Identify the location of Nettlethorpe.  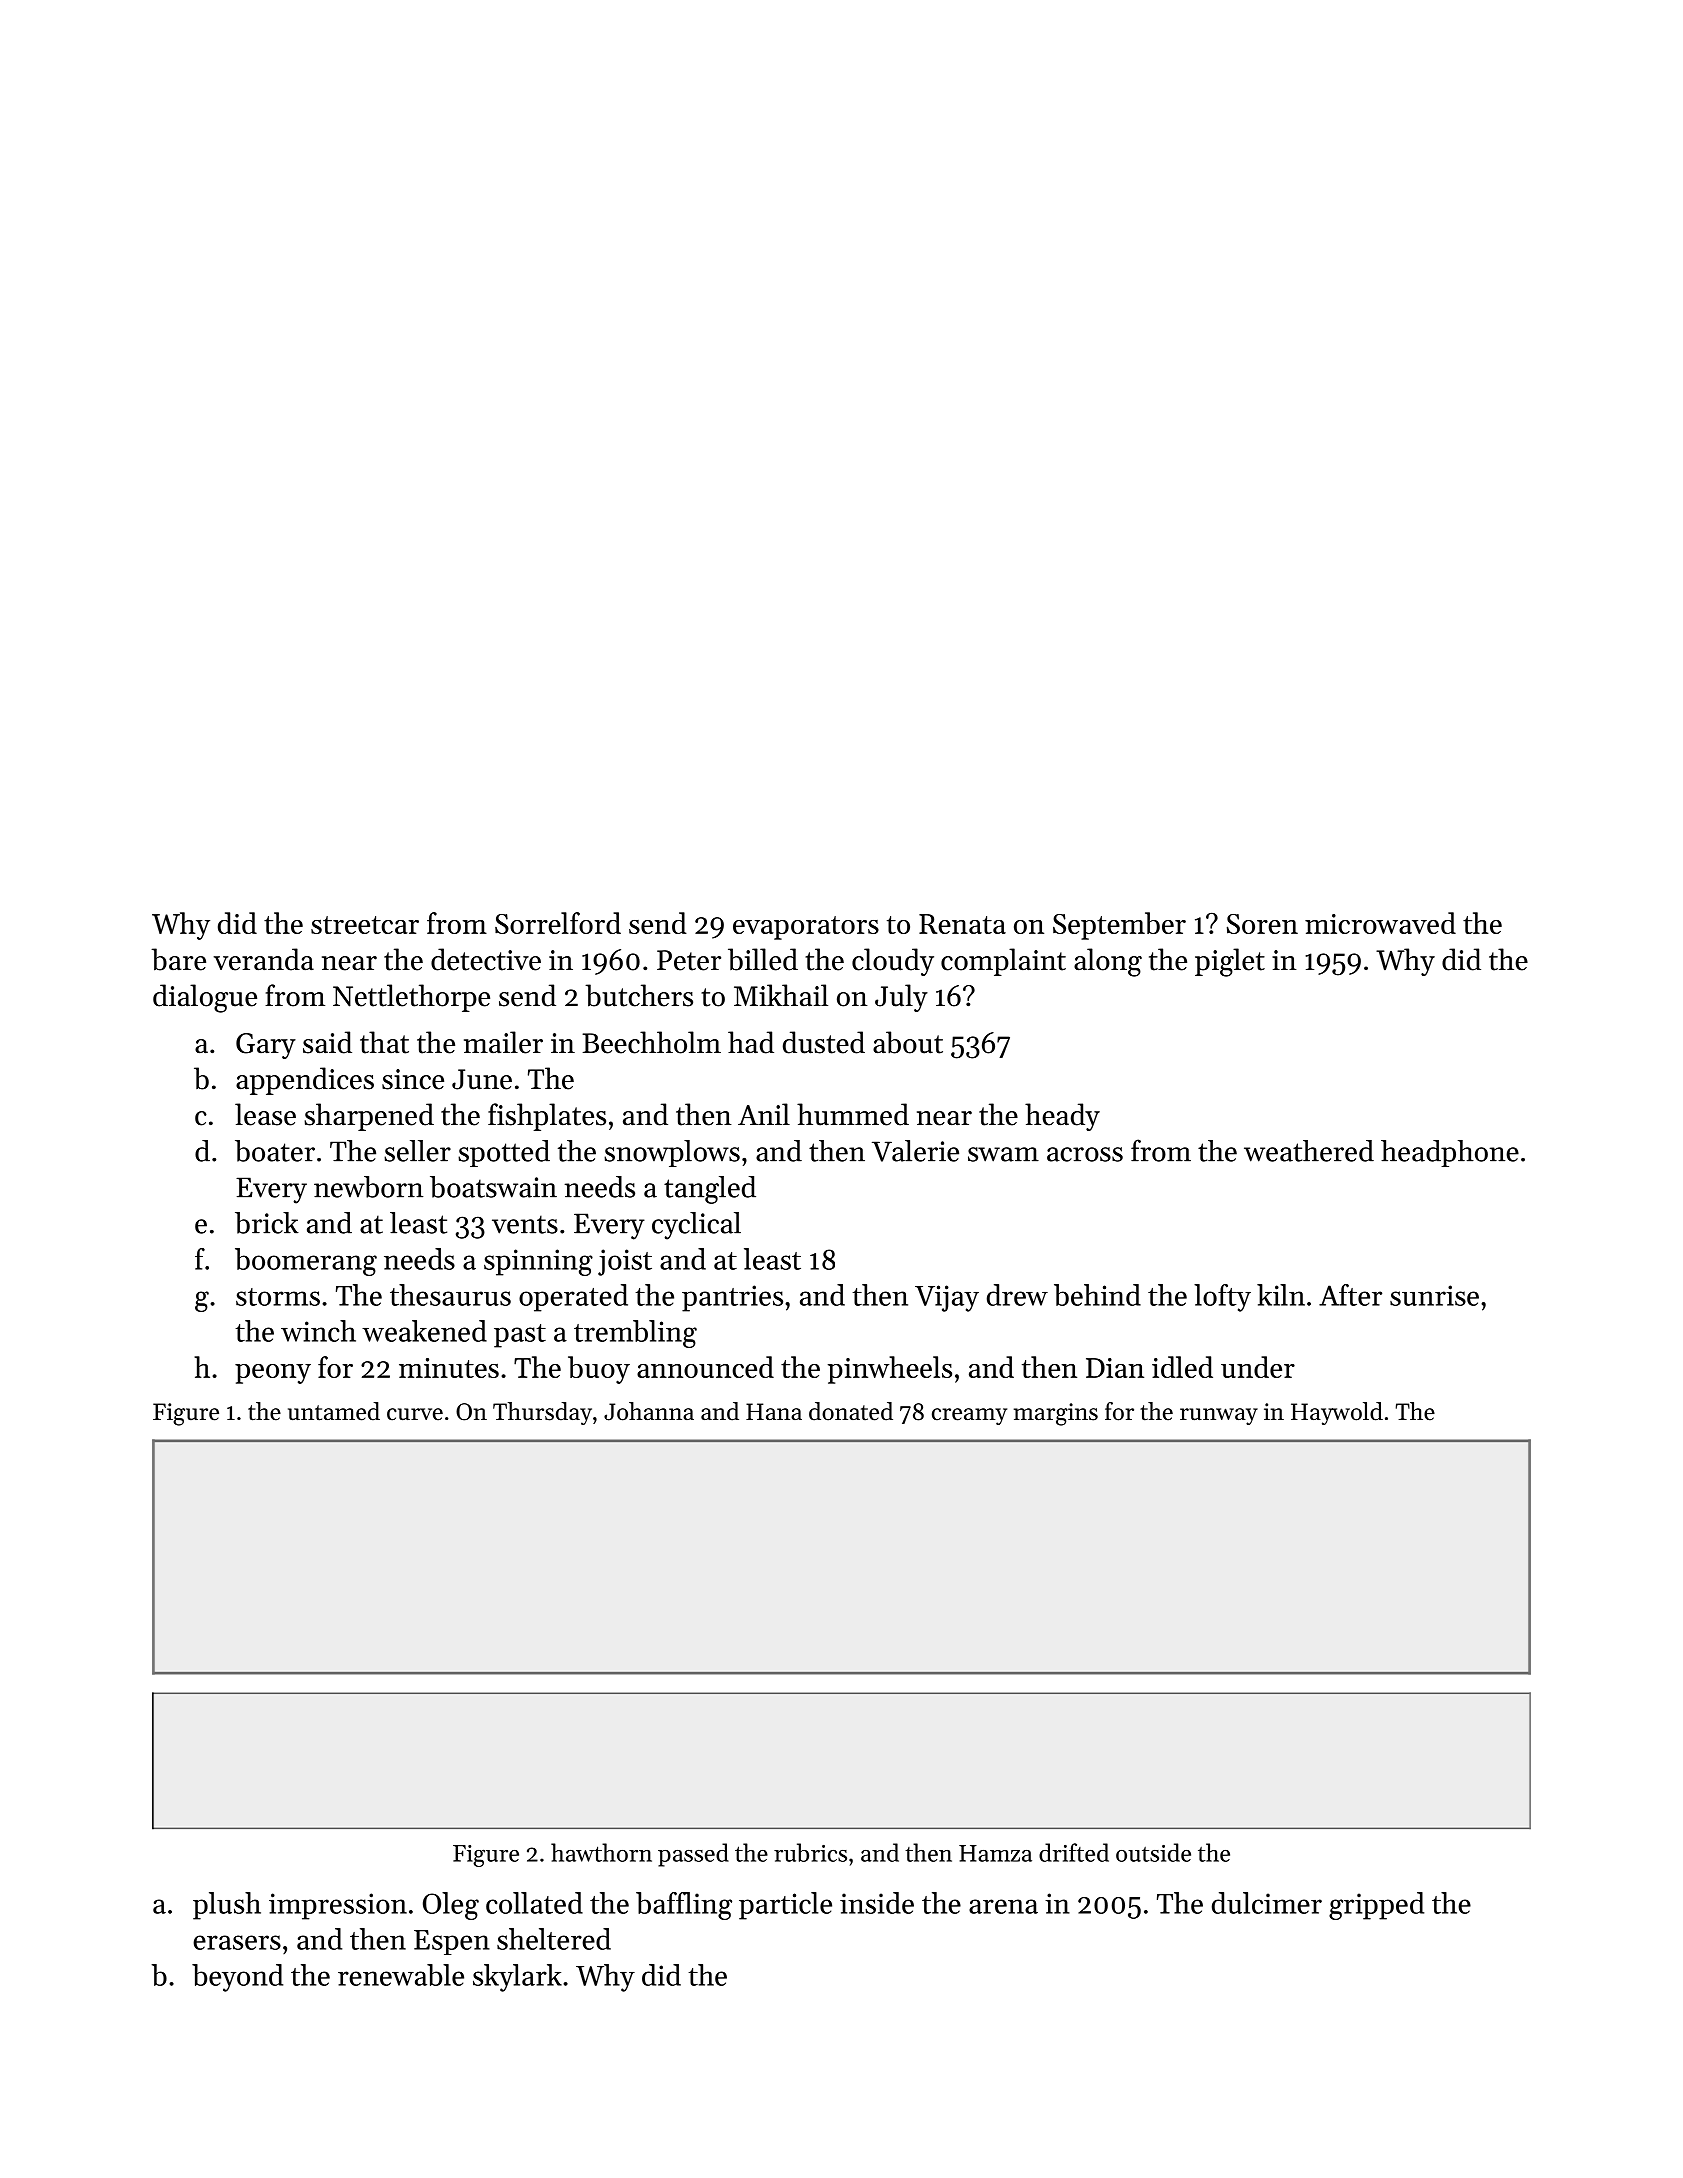
(411, 998).
